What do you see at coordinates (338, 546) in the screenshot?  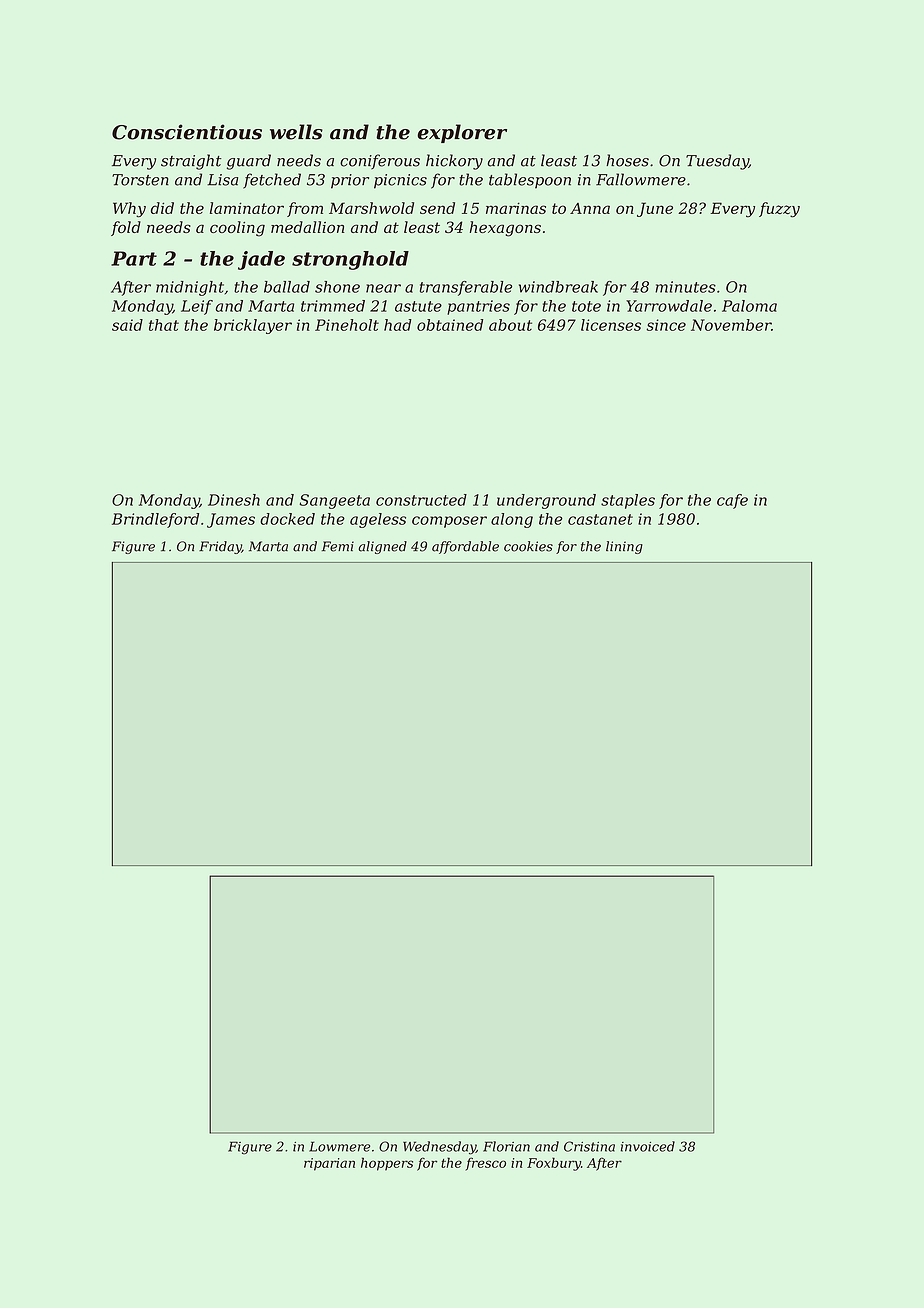 I see `Femi` at bounding box center [338, 546].
